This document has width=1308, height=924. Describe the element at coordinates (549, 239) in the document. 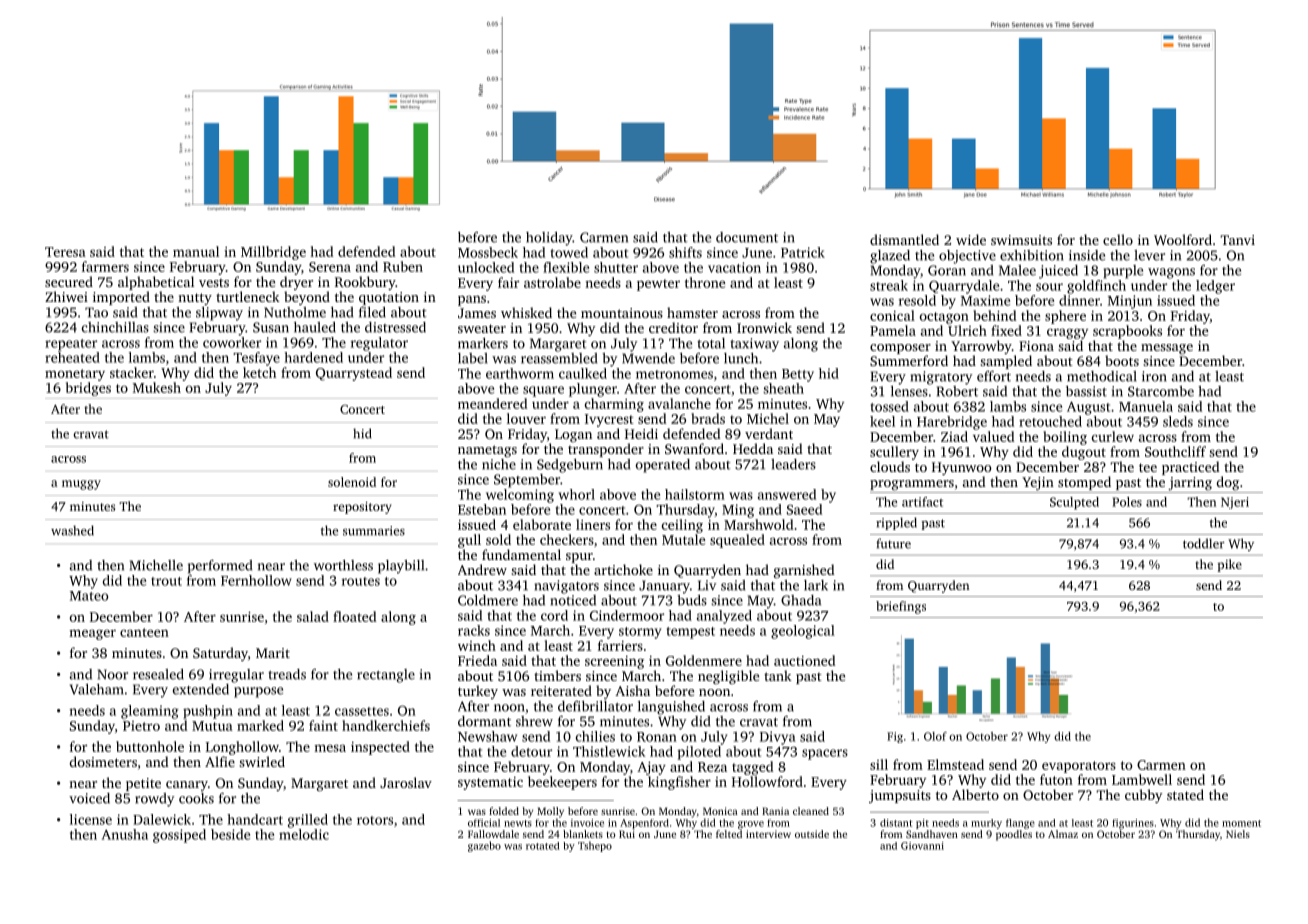

I see `holiday` at that location.
